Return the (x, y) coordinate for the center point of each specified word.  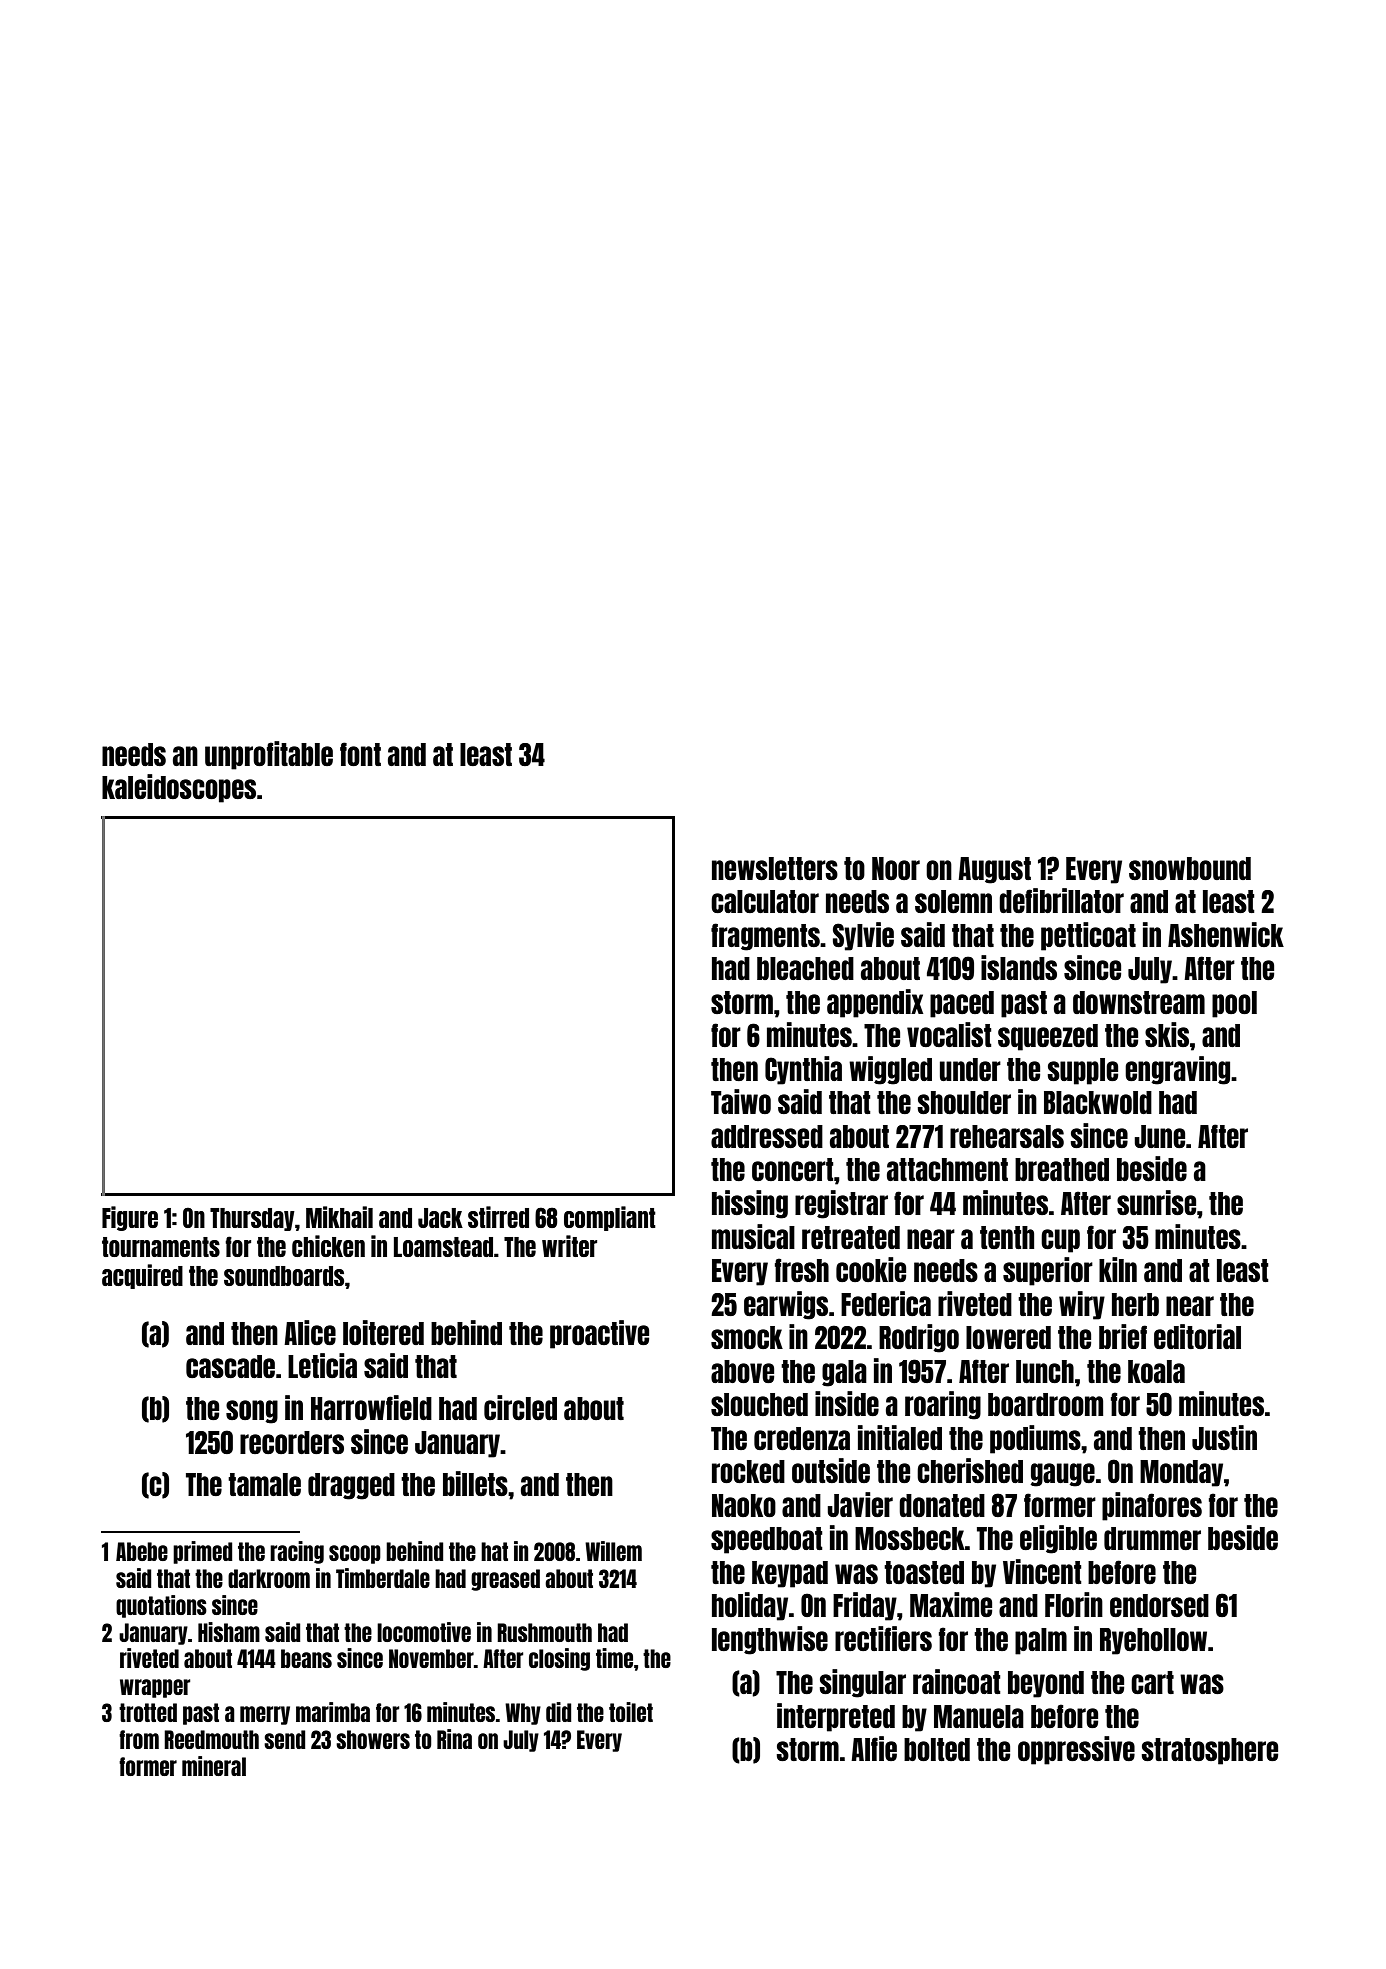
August (994, 870)
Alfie (874, 1748)
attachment (947, 1169)
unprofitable (269, 755)
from (139, 1739)
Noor (896, 868)
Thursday (252, 1219)
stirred (498, 1217)
